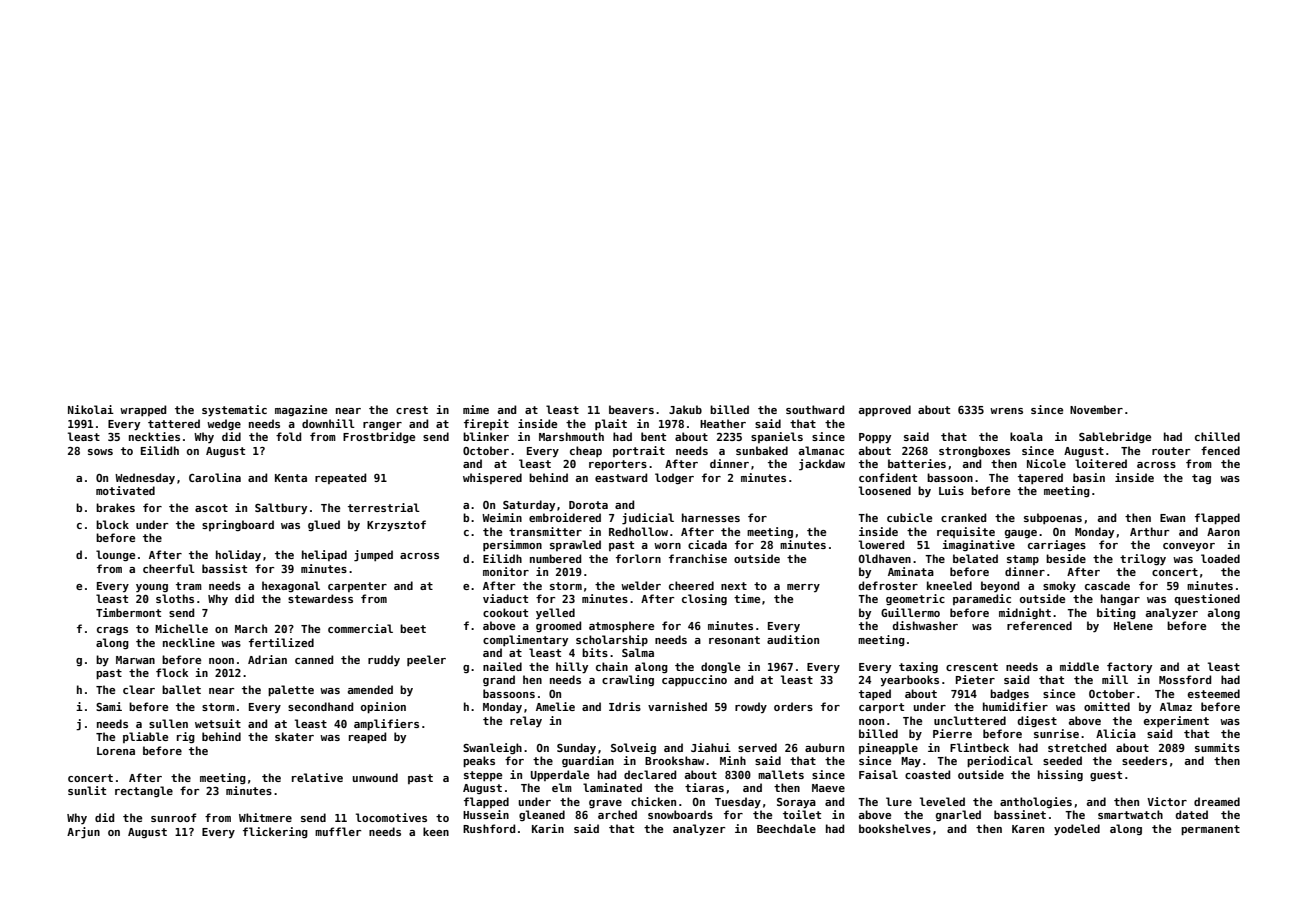  What do you see at coordinates (1172, 518) in the screenshot?
I see `Ewan` at bounding box center [1172, 518].
